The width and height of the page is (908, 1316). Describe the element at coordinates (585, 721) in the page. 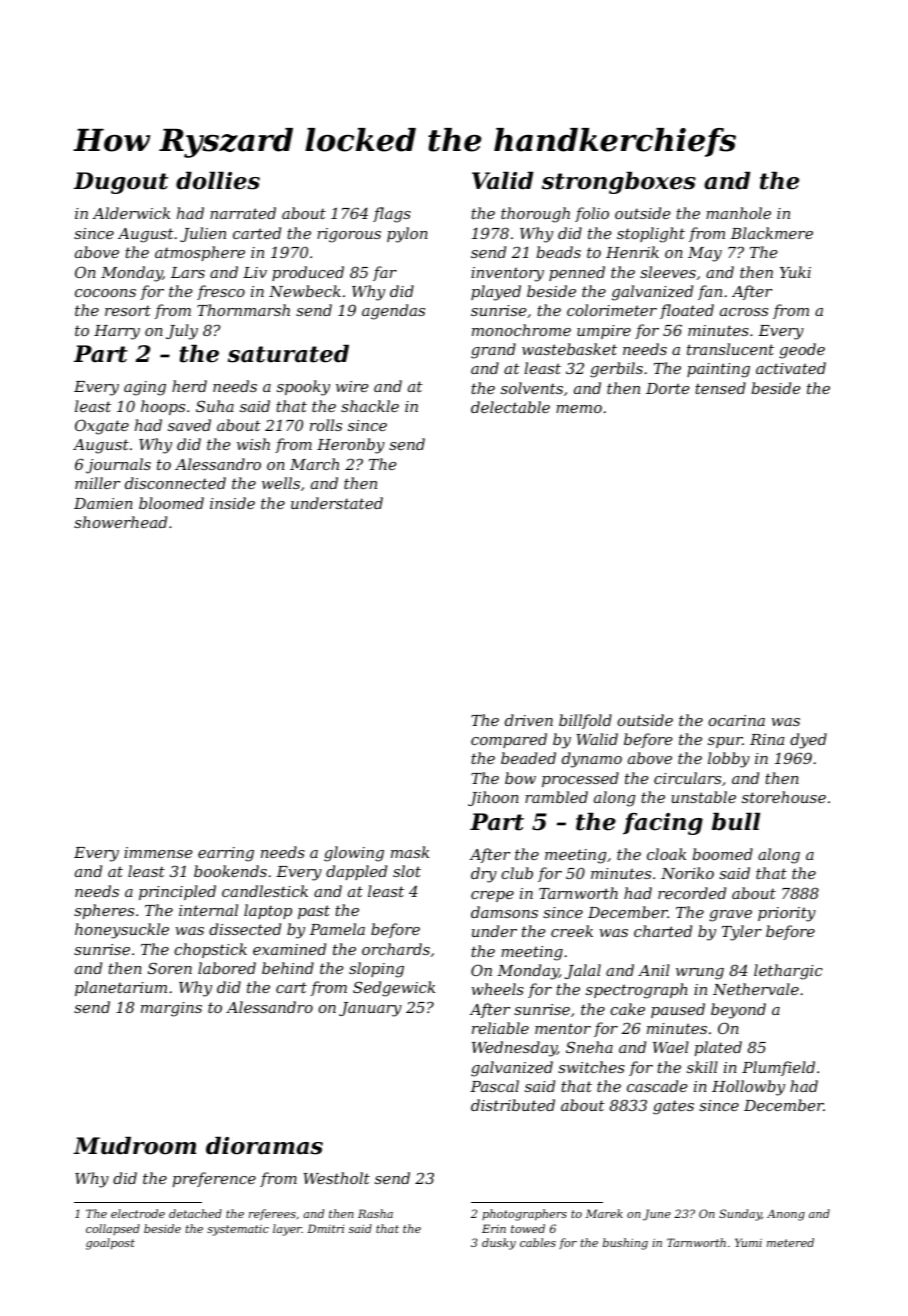

I see `billfold` at that location.
